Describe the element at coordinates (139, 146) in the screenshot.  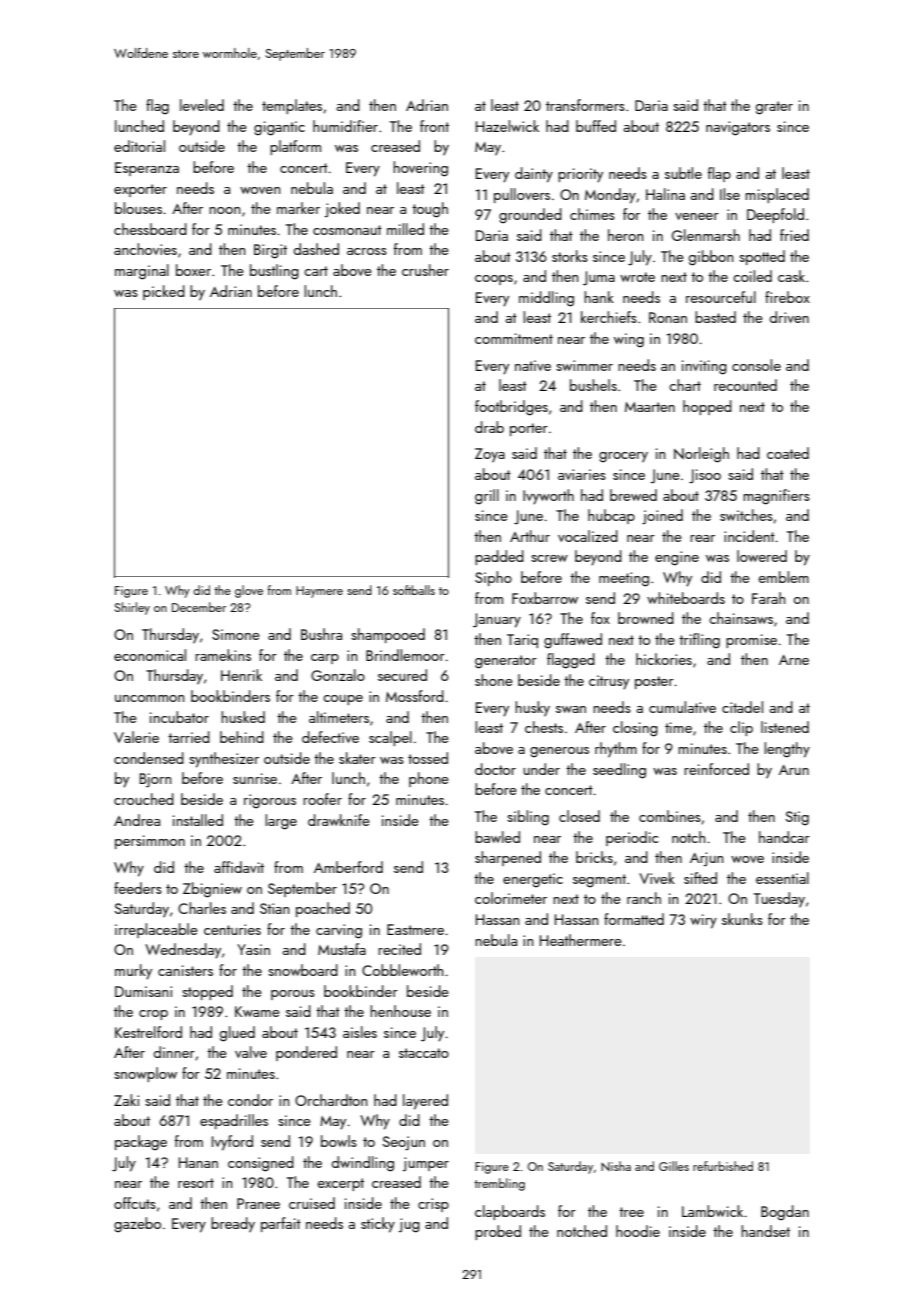
I see `editorial` at that location.
